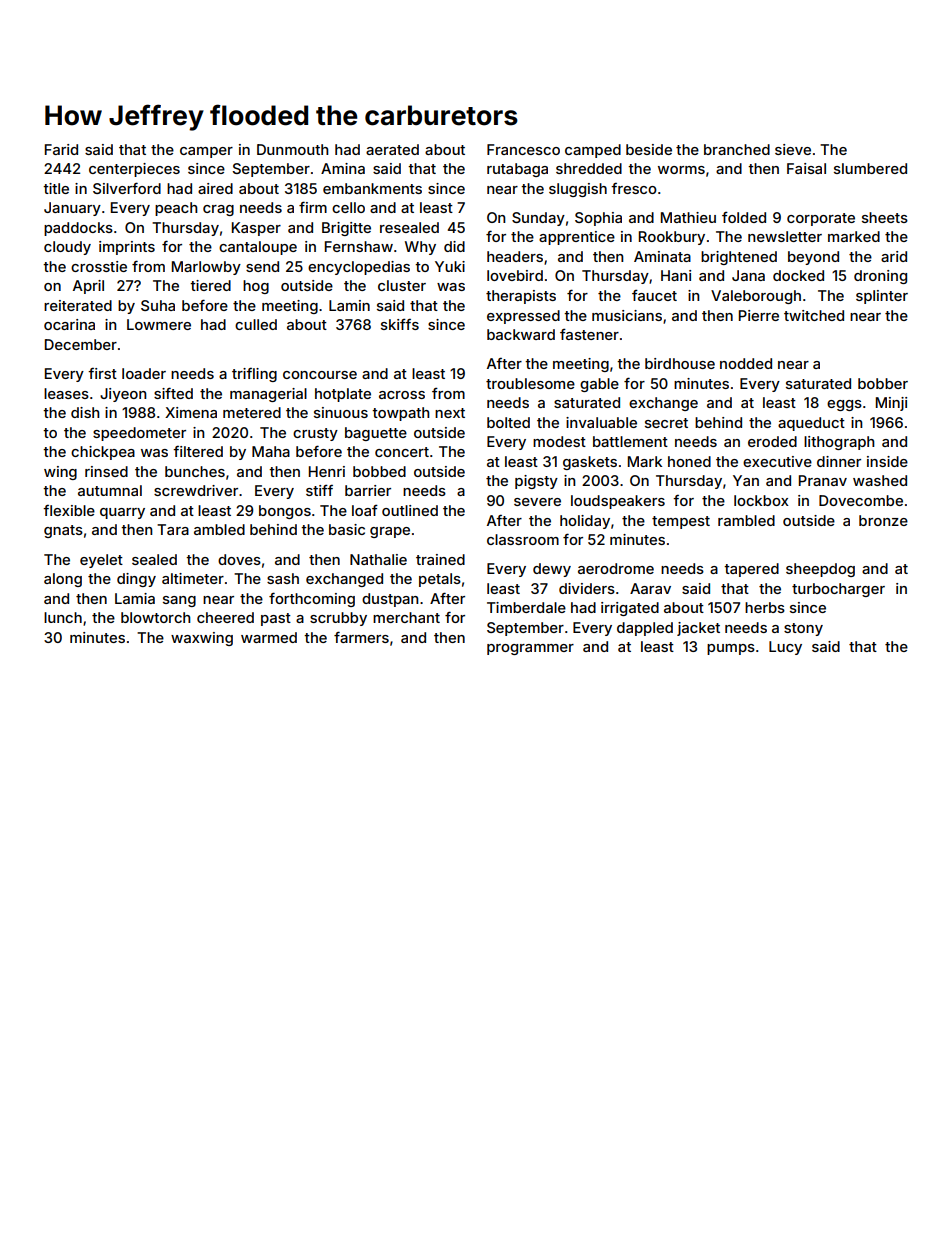  What do you see at coordinates (293, 149) in the screenshot?
I see `Dunmouth` at bounding box center [293, 149].
